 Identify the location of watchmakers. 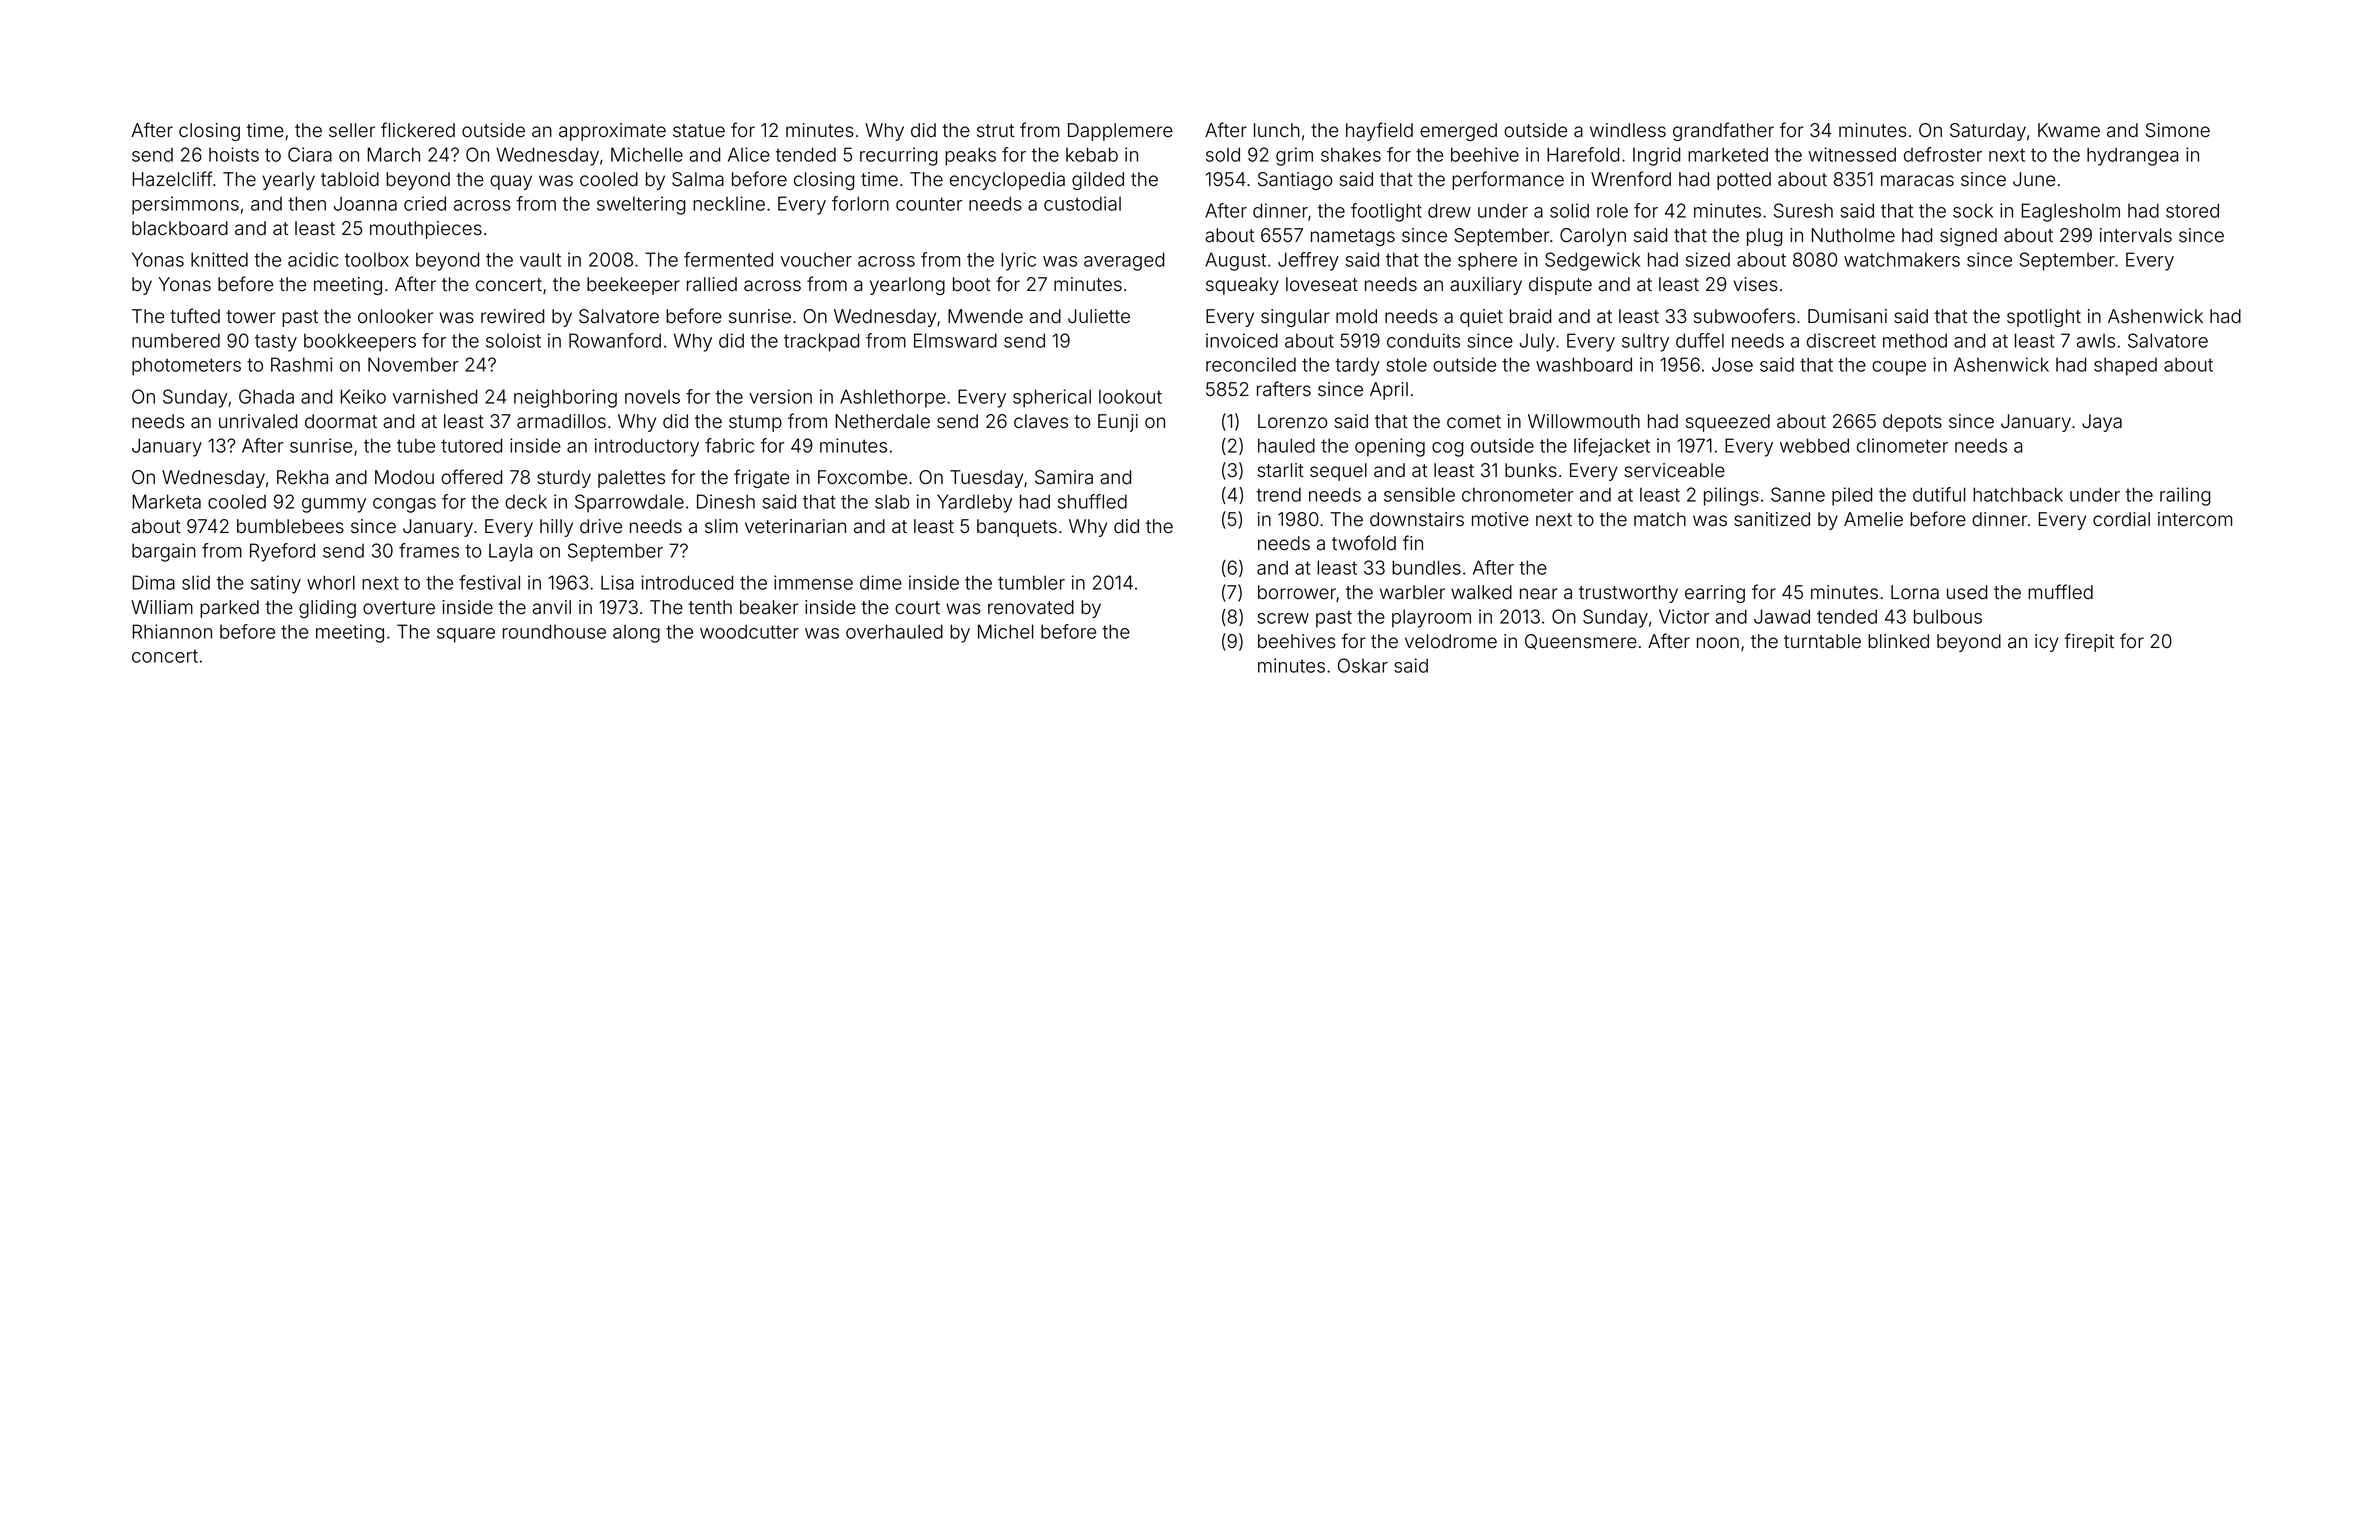
(1902, 259).
